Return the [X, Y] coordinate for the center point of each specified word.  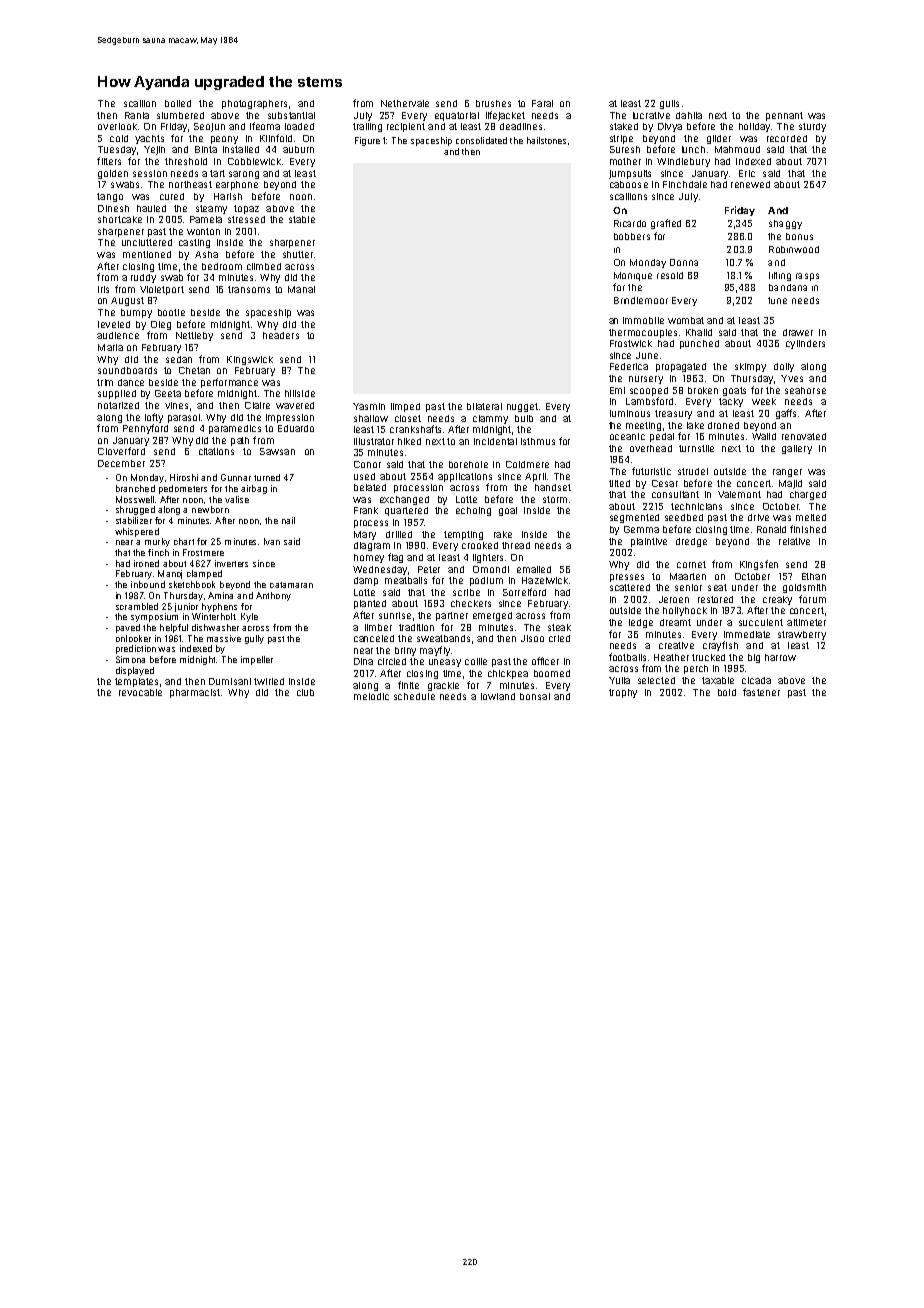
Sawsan [277, 451]
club [305, 692]
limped [405, 407]
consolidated [481, 140]
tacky [731, 402]
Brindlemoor [641, 300]
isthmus [538, 441]
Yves [792, 378]
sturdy [812, 127]
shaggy [785, 224]
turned [267, 477]
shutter [298, 254]
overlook [117, 126]
